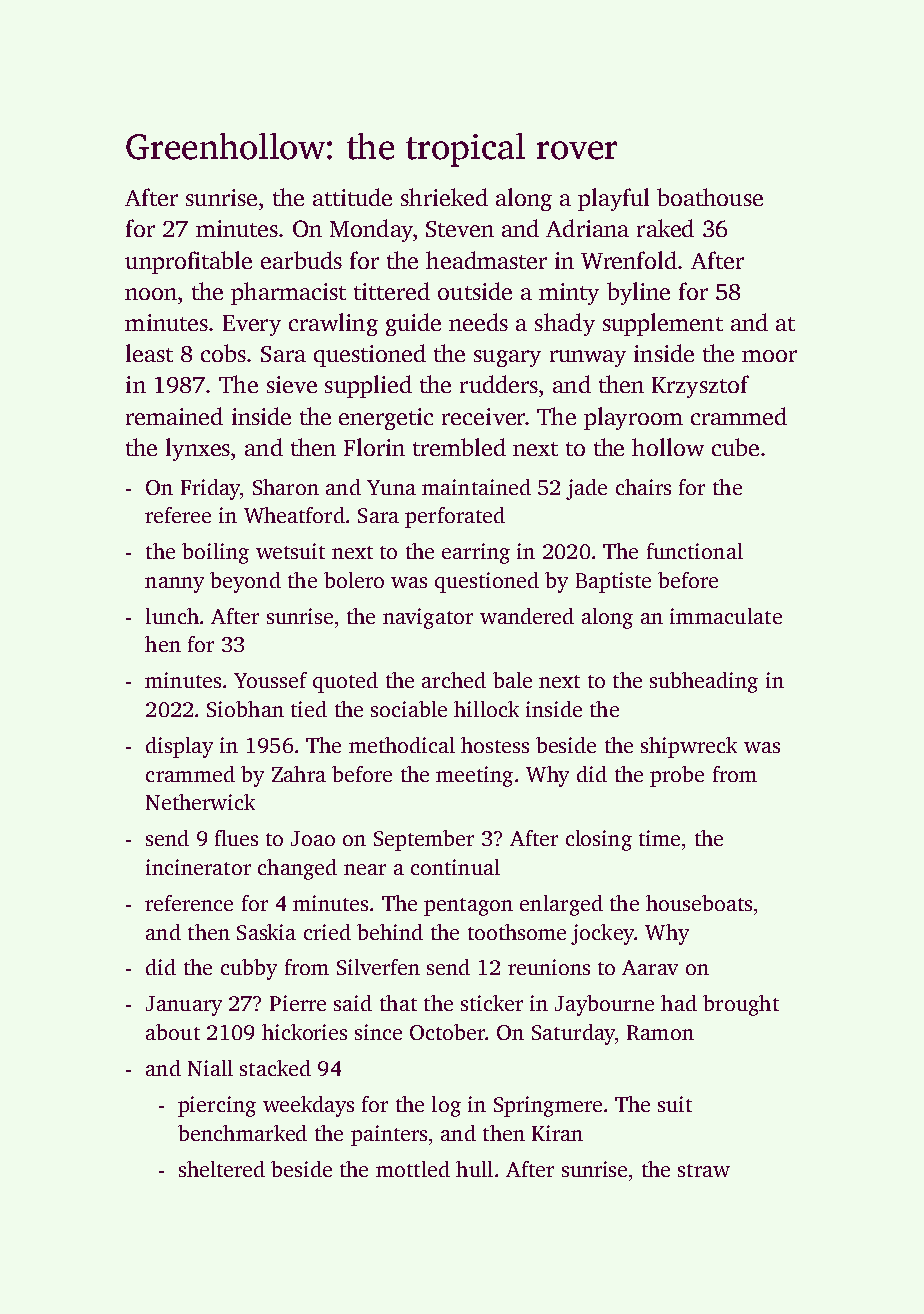 This image has height=1314, width=924. I want to click on brought, so click(741, 1005).
